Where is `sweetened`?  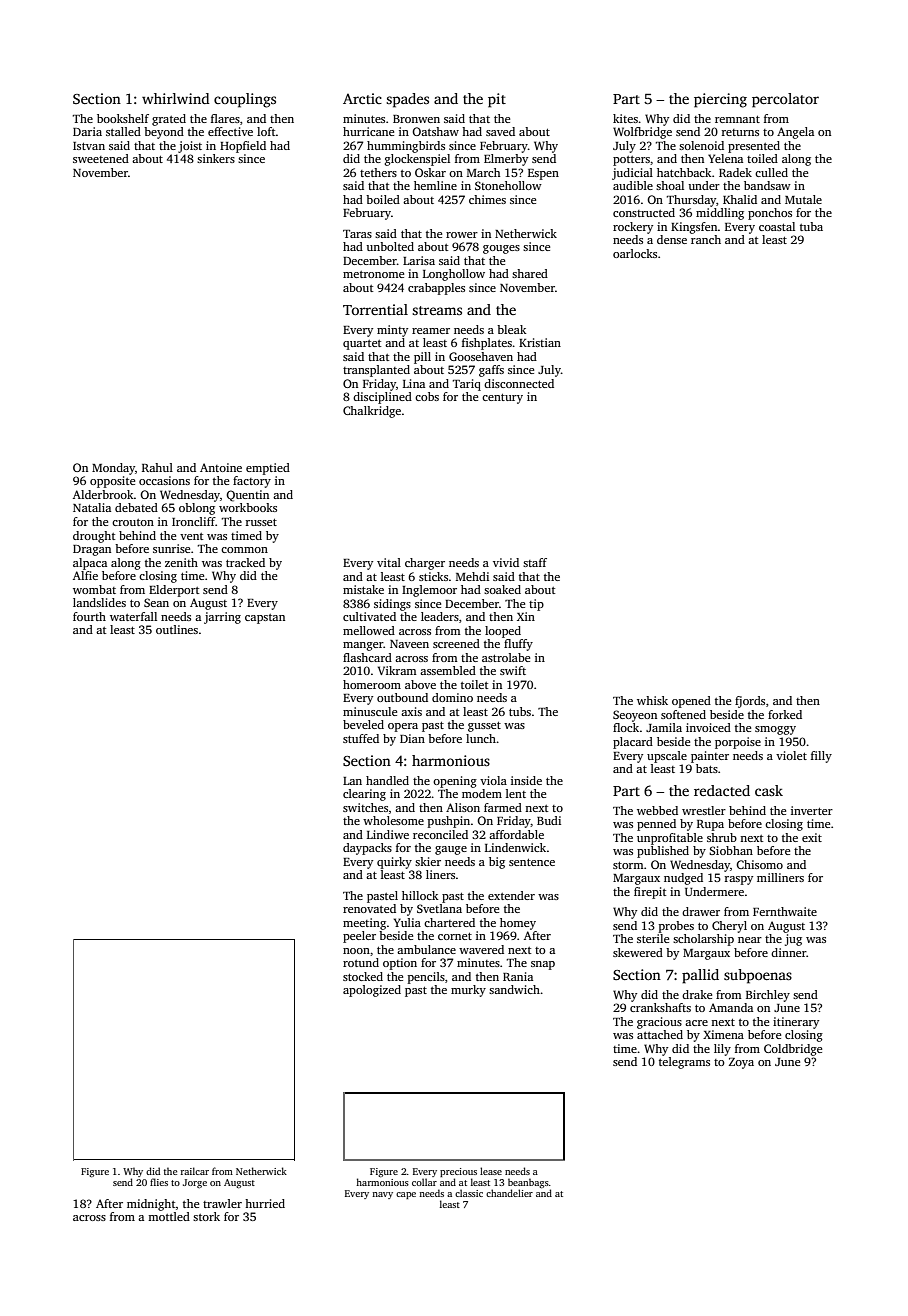 sweetened is located at coordinates (101, 158).
